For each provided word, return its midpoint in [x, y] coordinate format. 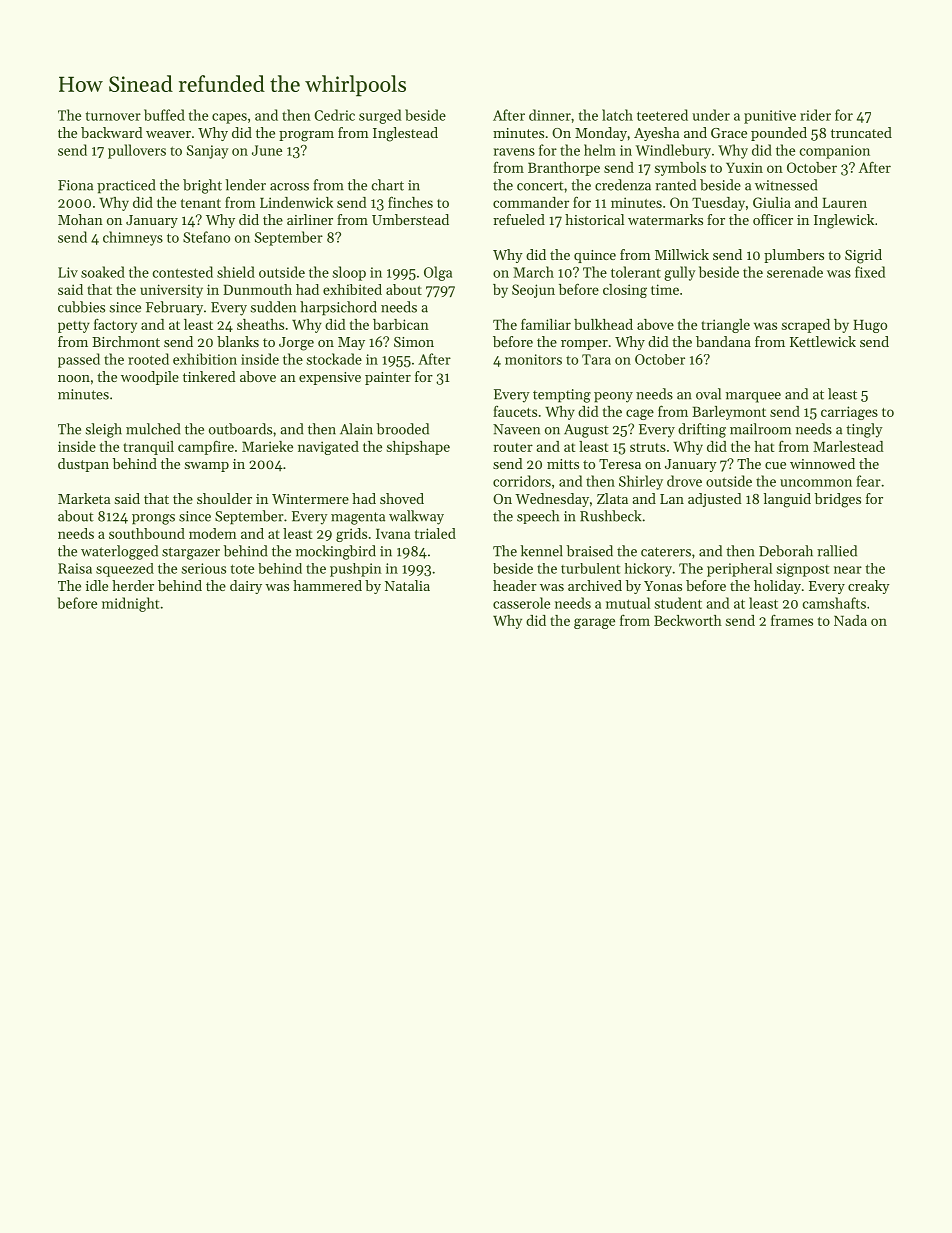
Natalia [407, 585]
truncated [861, 132]
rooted [148, 359]
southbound [147, 533]
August [586, 431]
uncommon [816, 483]
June [267, 150]
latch [617, 115]
